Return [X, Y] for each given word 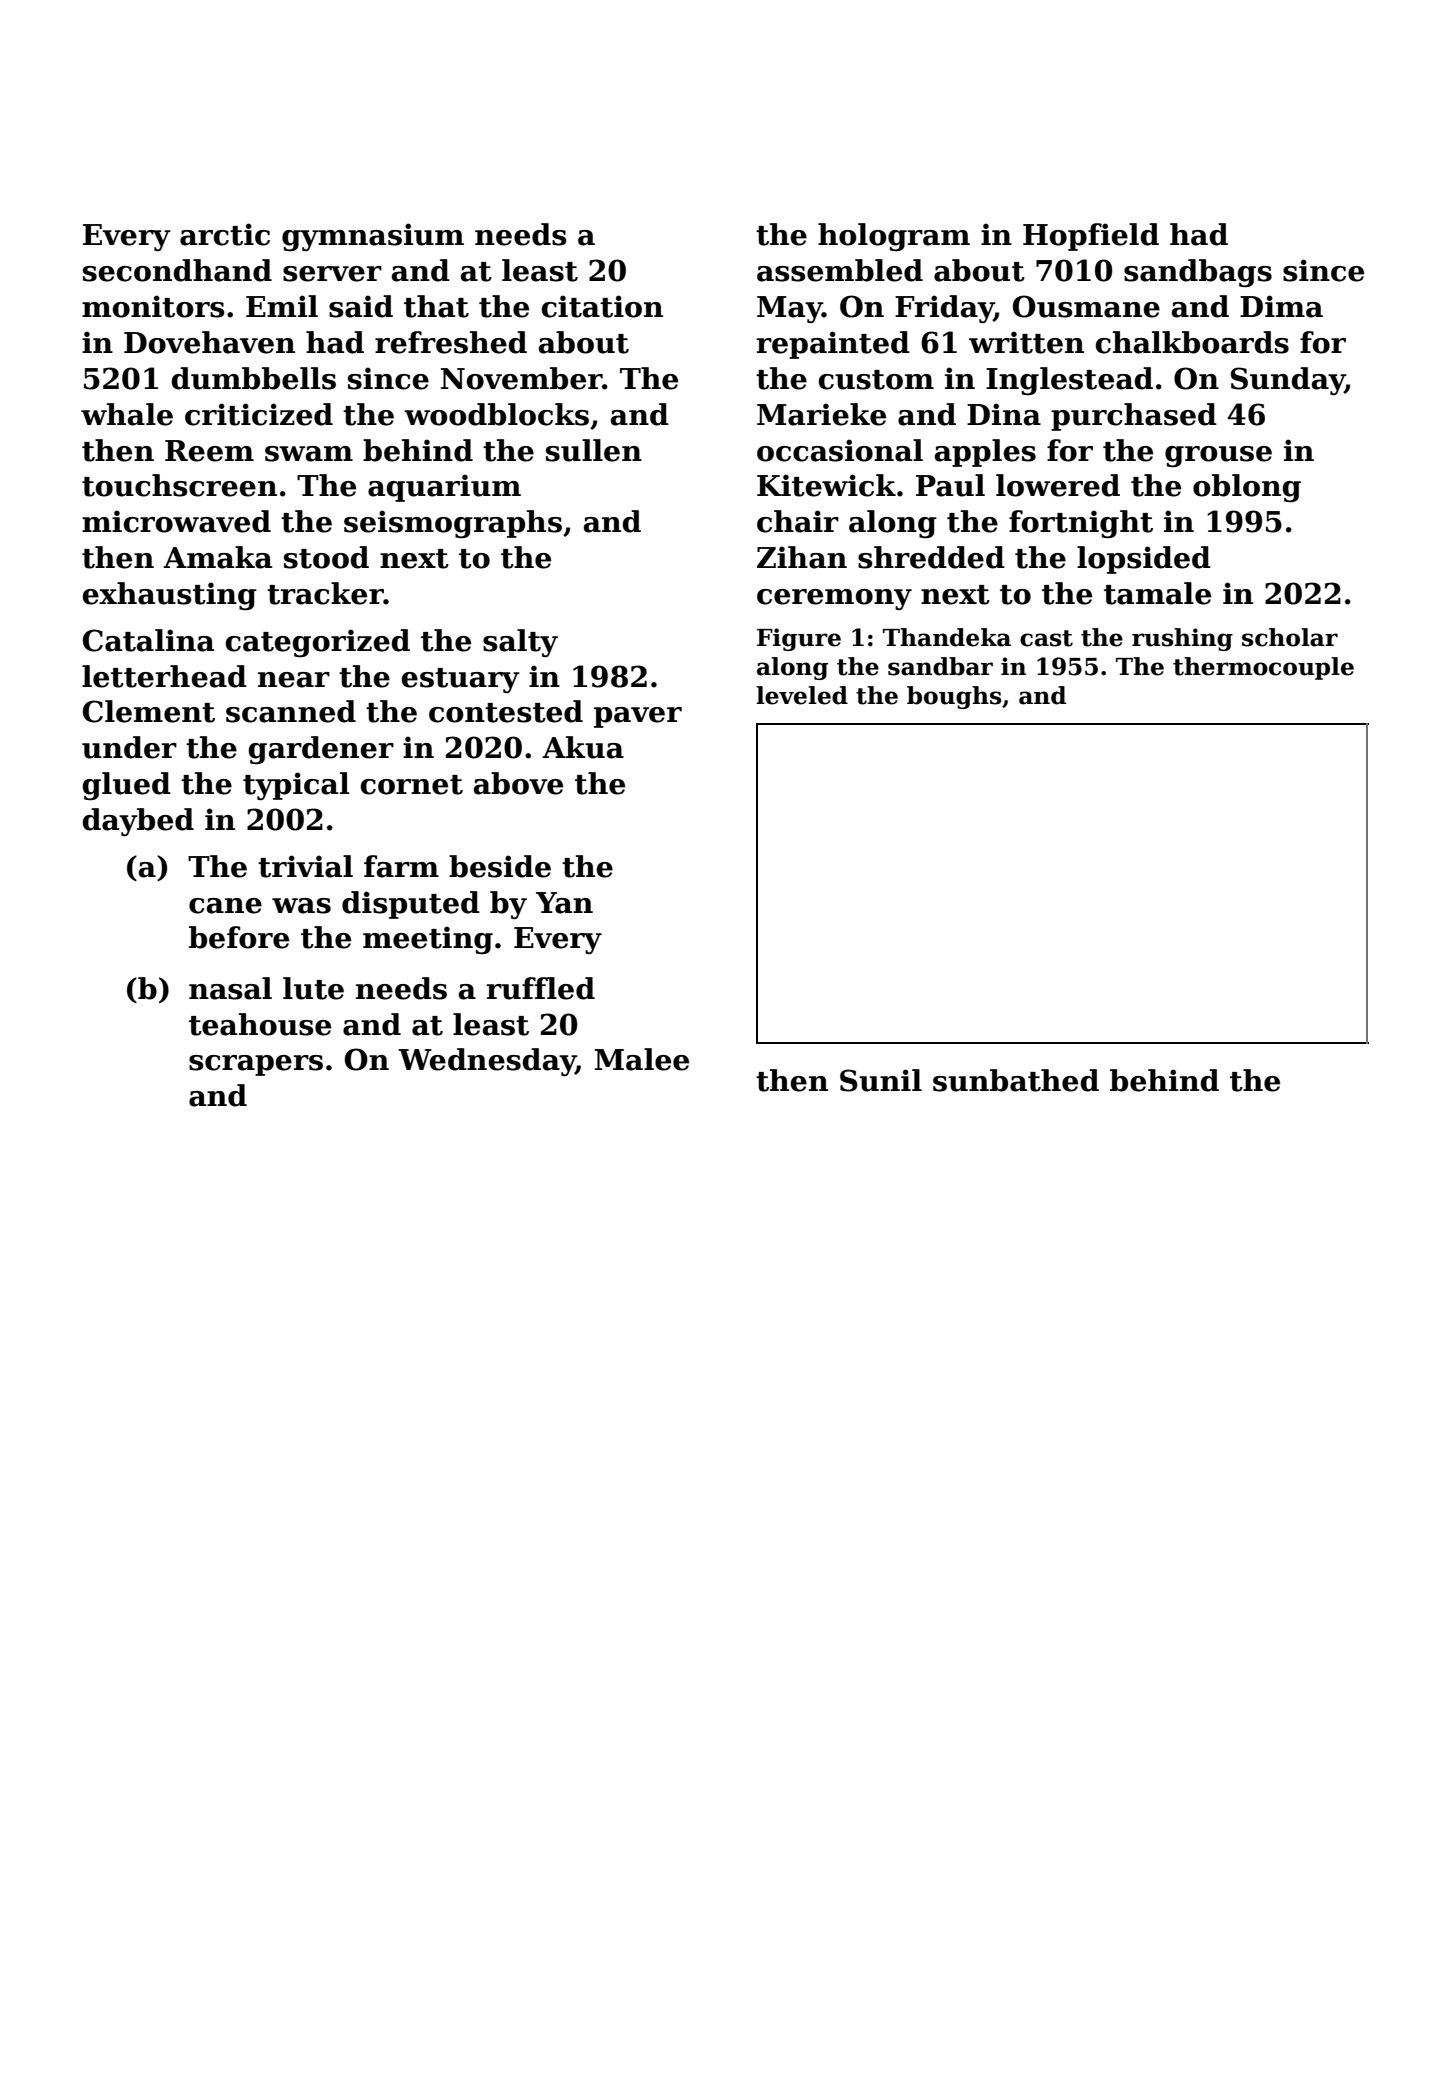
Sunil [881, 1080]
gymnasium [373, 237]
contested [506, 711]
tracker [325, 593]
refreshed [451, 342]
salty [520, 643]
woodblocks [496, 414]
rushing [1182, 639]
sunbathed [1016, 1080]
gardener [321, 750]
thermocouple [1263, 668]
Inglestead [1069, 381]
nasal [230, 988]
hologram [894, 237]
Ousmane [1086, 306]
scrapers [256, 1065]
